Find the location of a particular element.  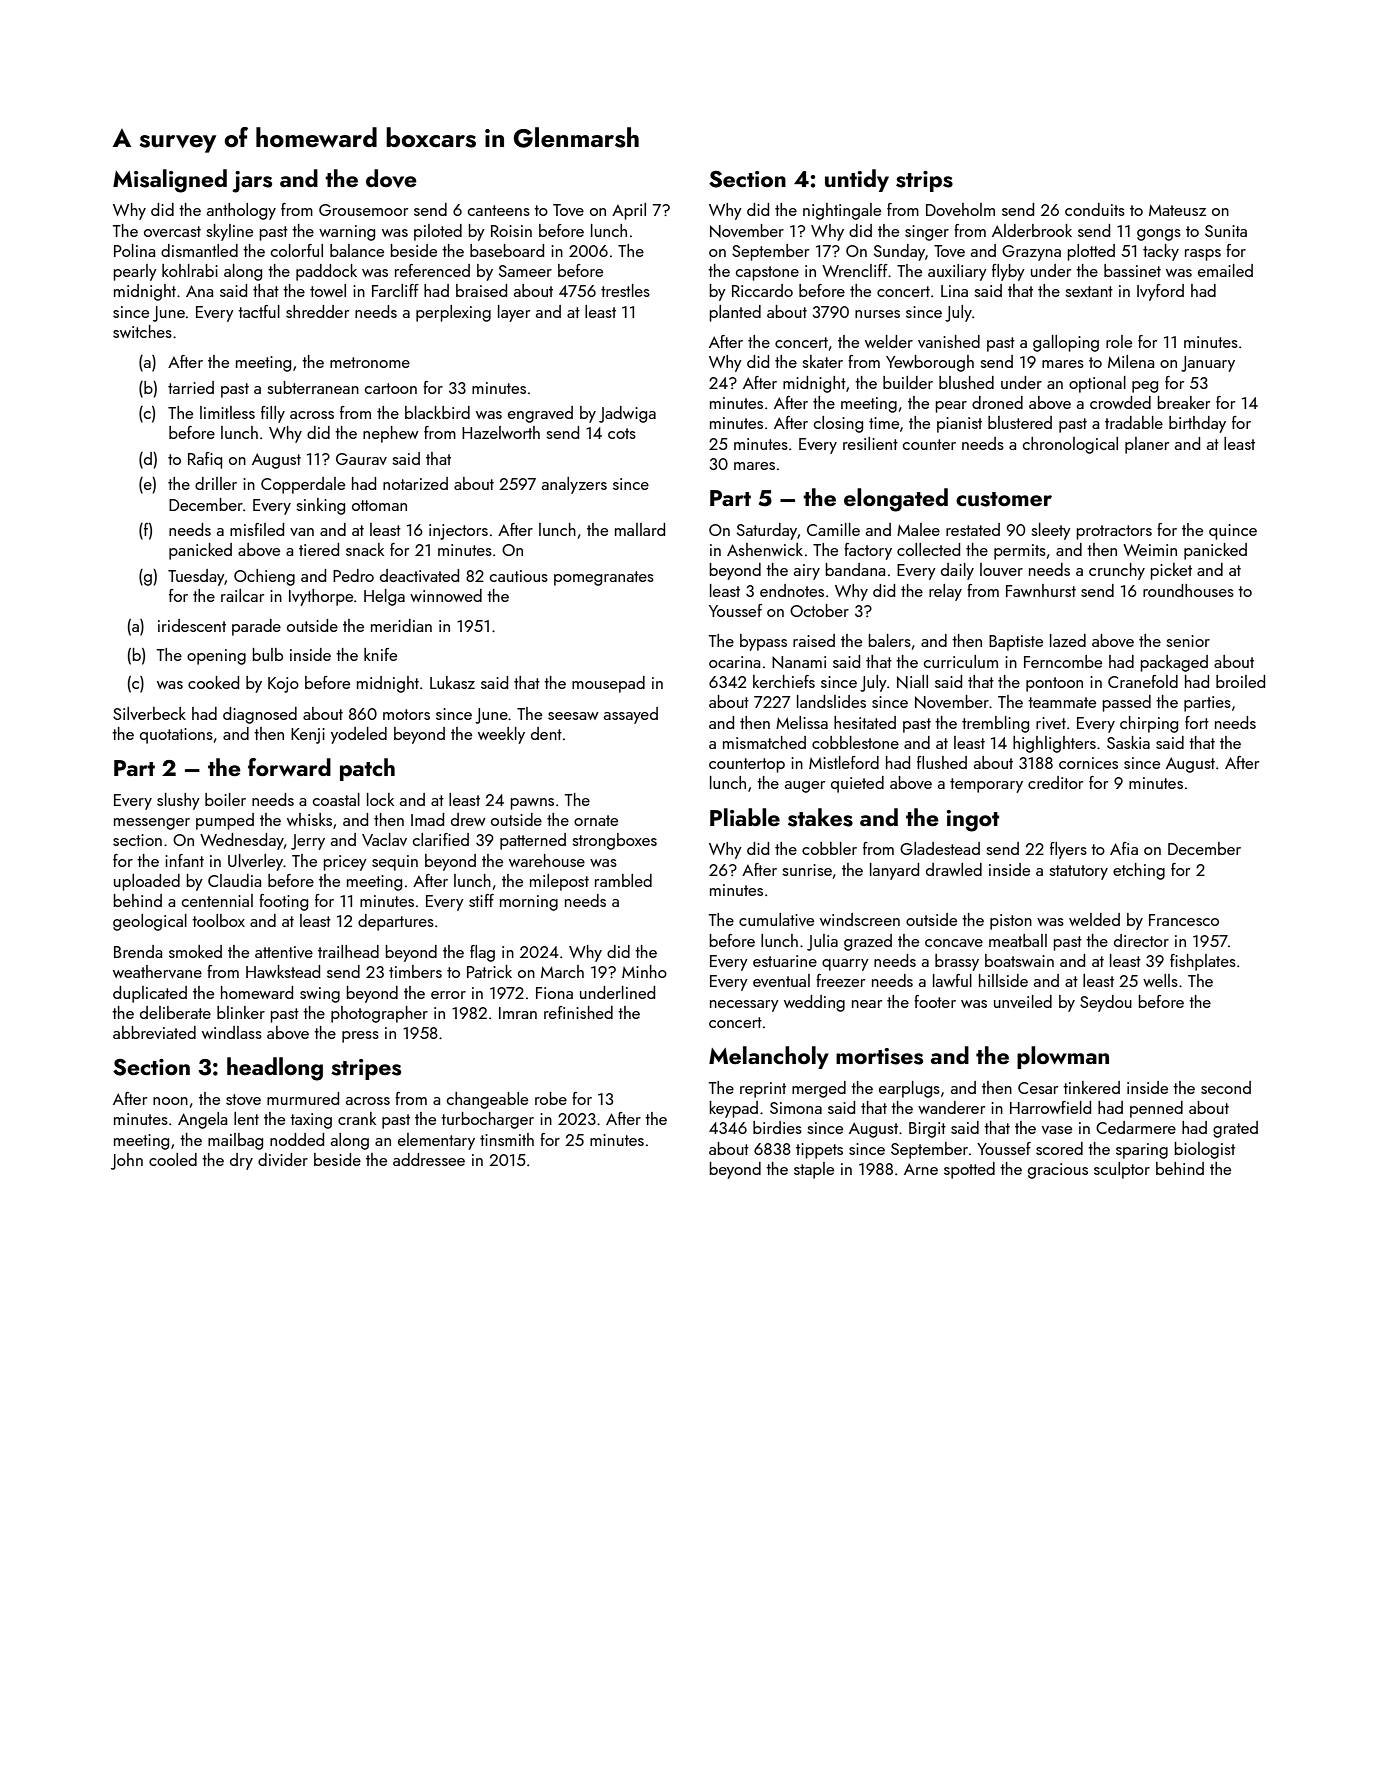

strips is located at coordinates (924, 181).
